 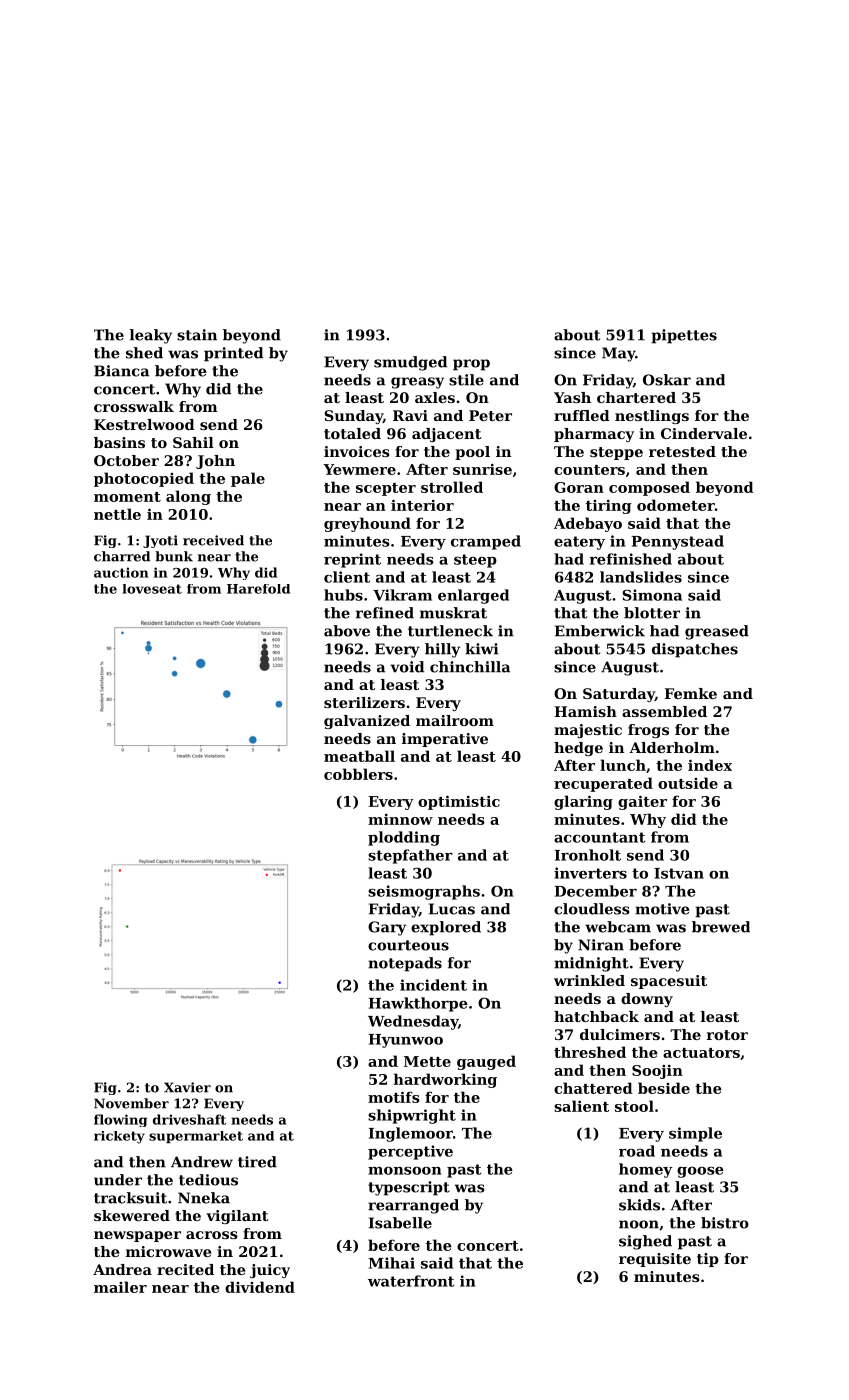 What do you see at coordinates (358, 774) in the screenshot?
I see `cobblers` at bounding box center [358, 774].
